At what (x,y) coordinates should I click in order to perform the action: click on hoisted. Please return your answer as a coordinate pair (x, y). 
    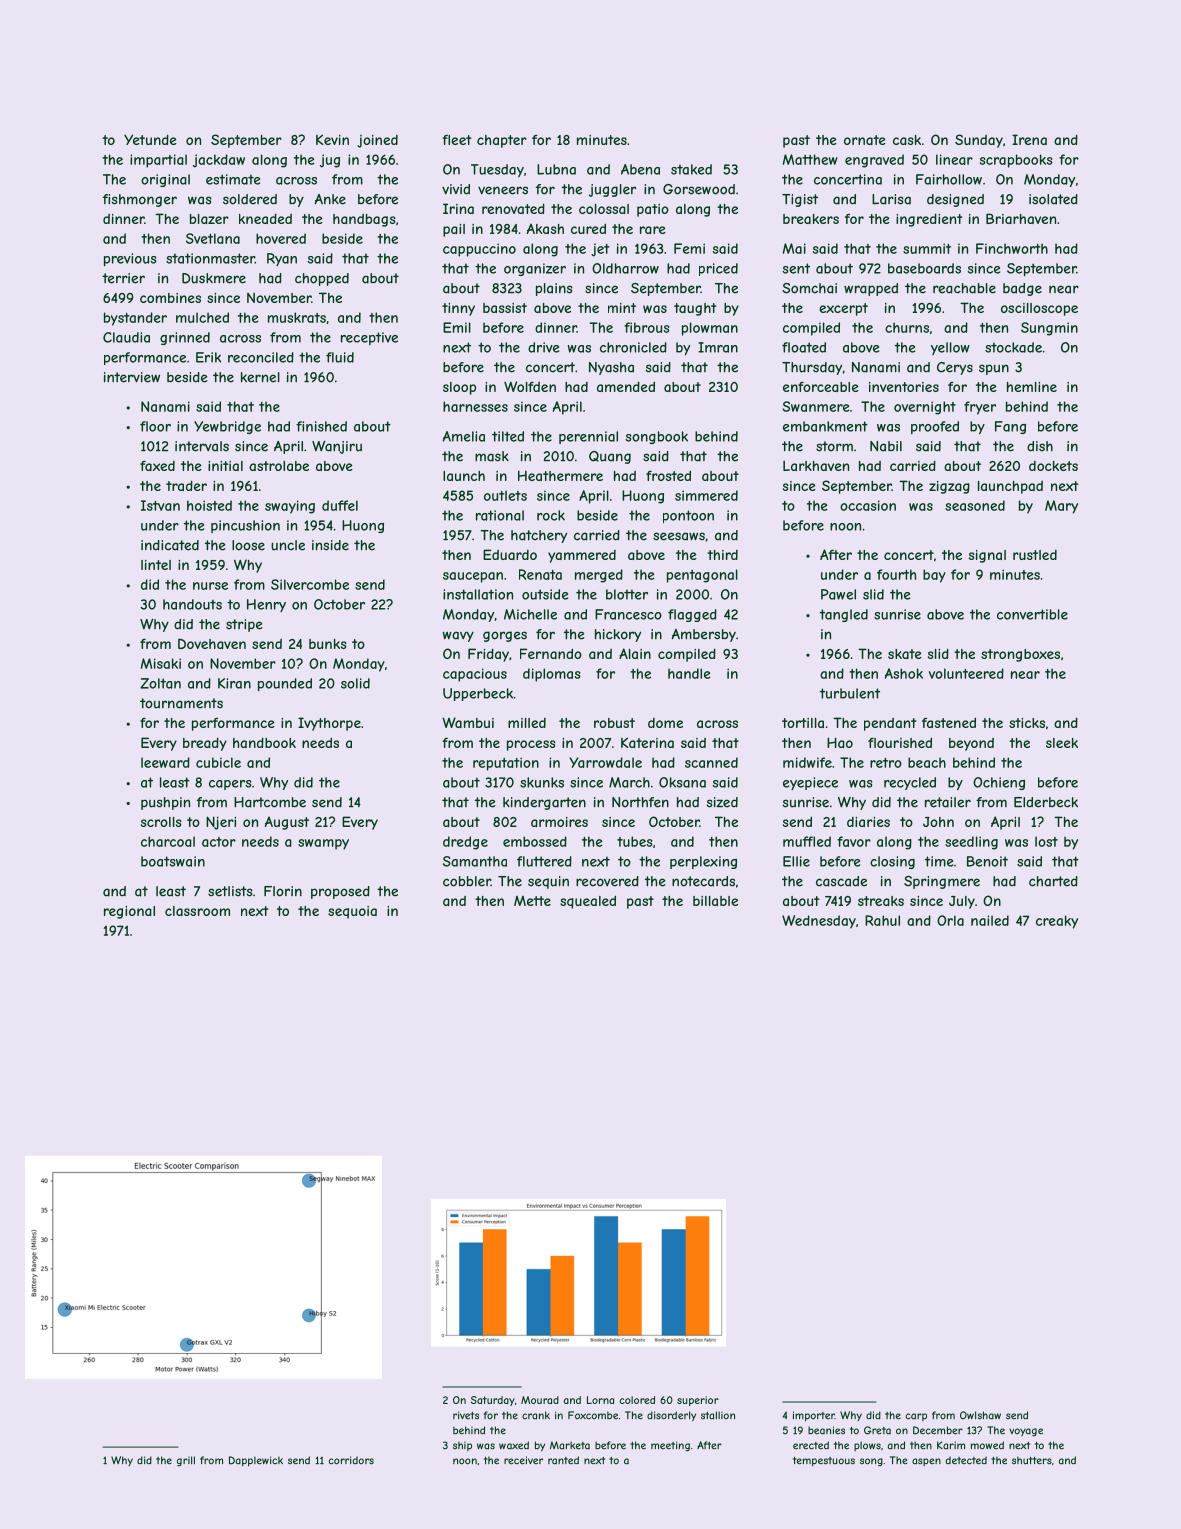
    Looking at the image, I should click on (209, 505).
